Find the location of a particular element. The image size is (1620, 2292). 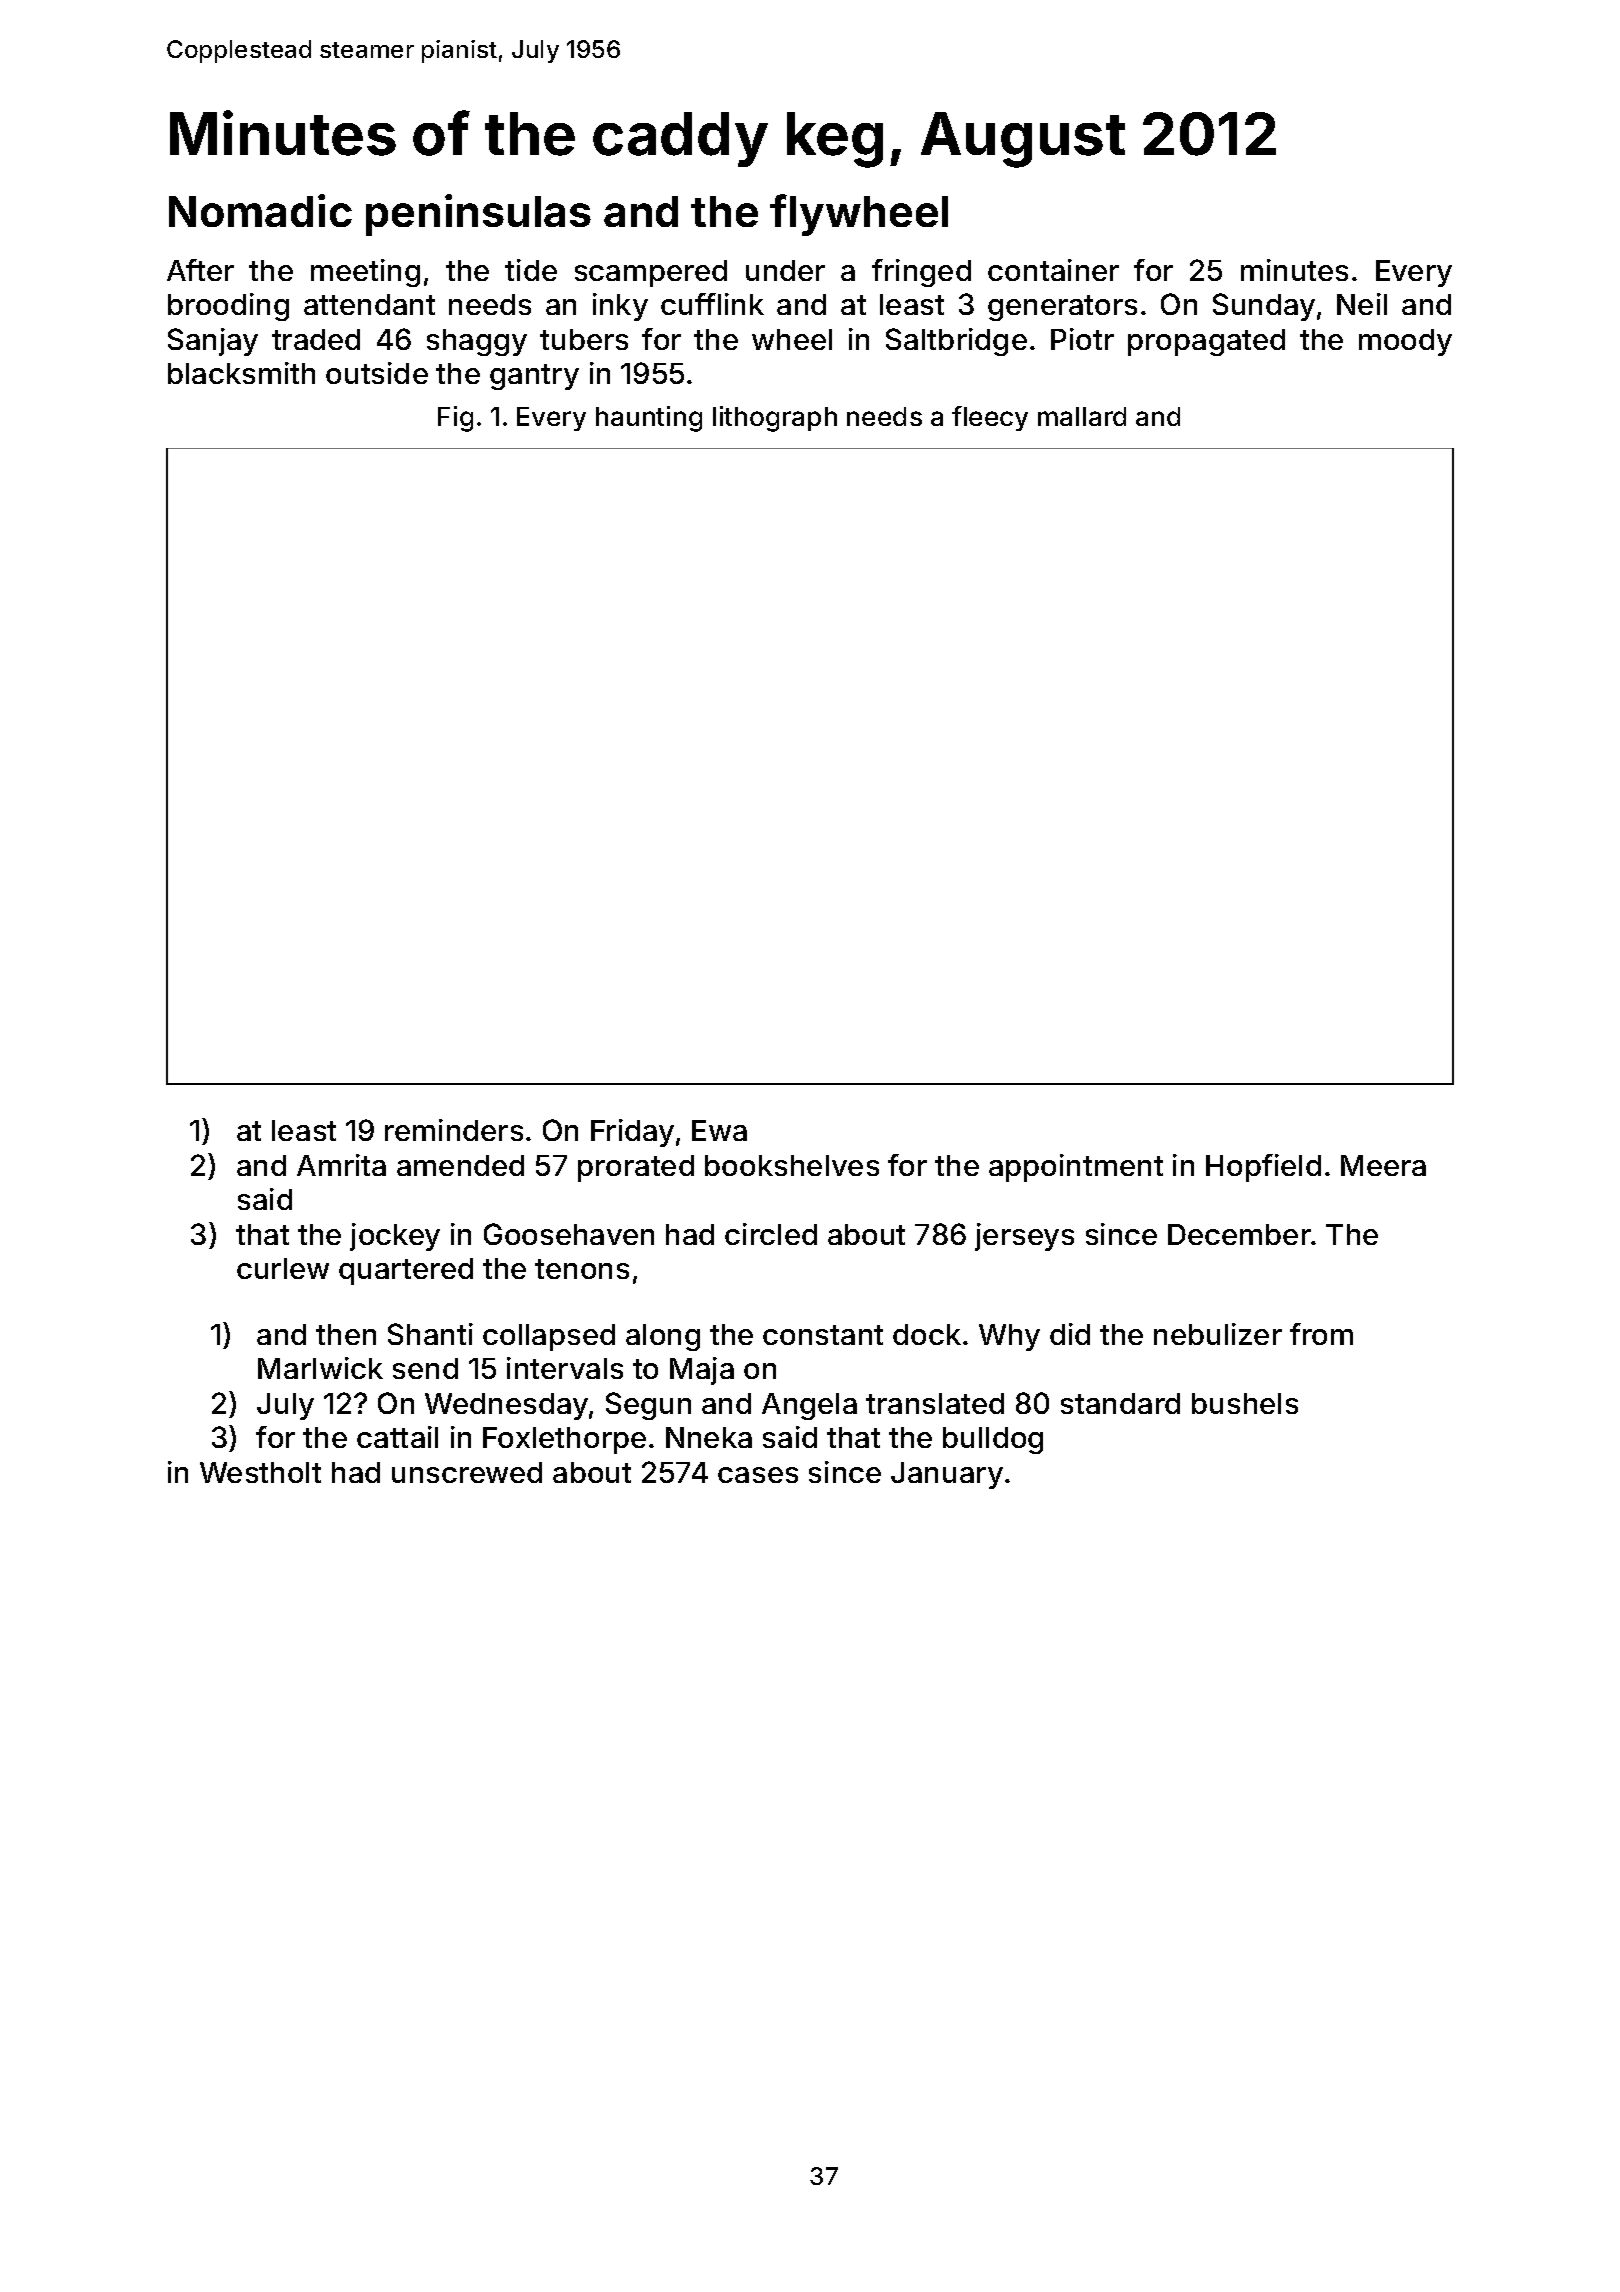

moody is located at coordinates (1405, 342).
